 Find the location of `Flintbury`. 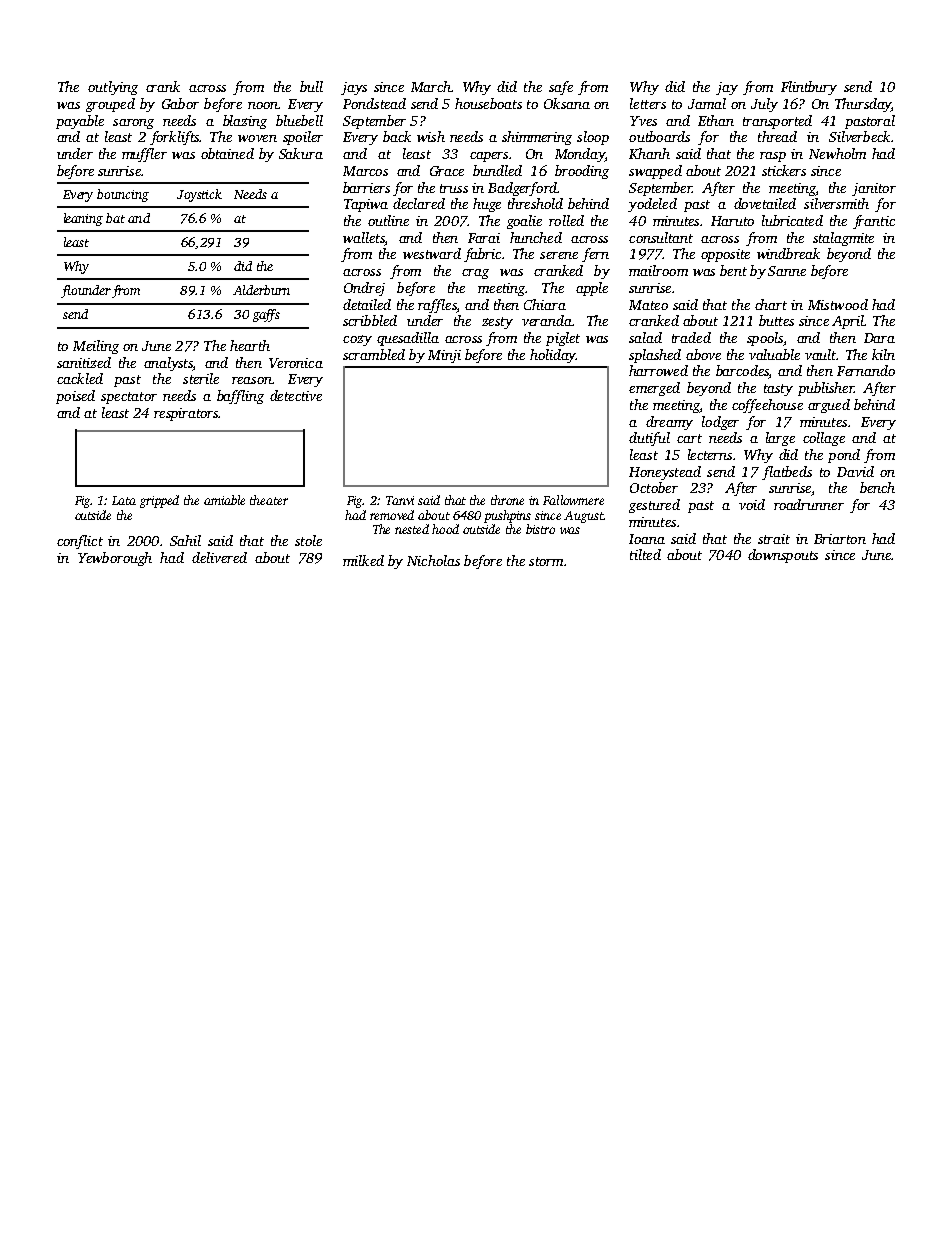

Flintbury is located at coordinates (809, 88).
